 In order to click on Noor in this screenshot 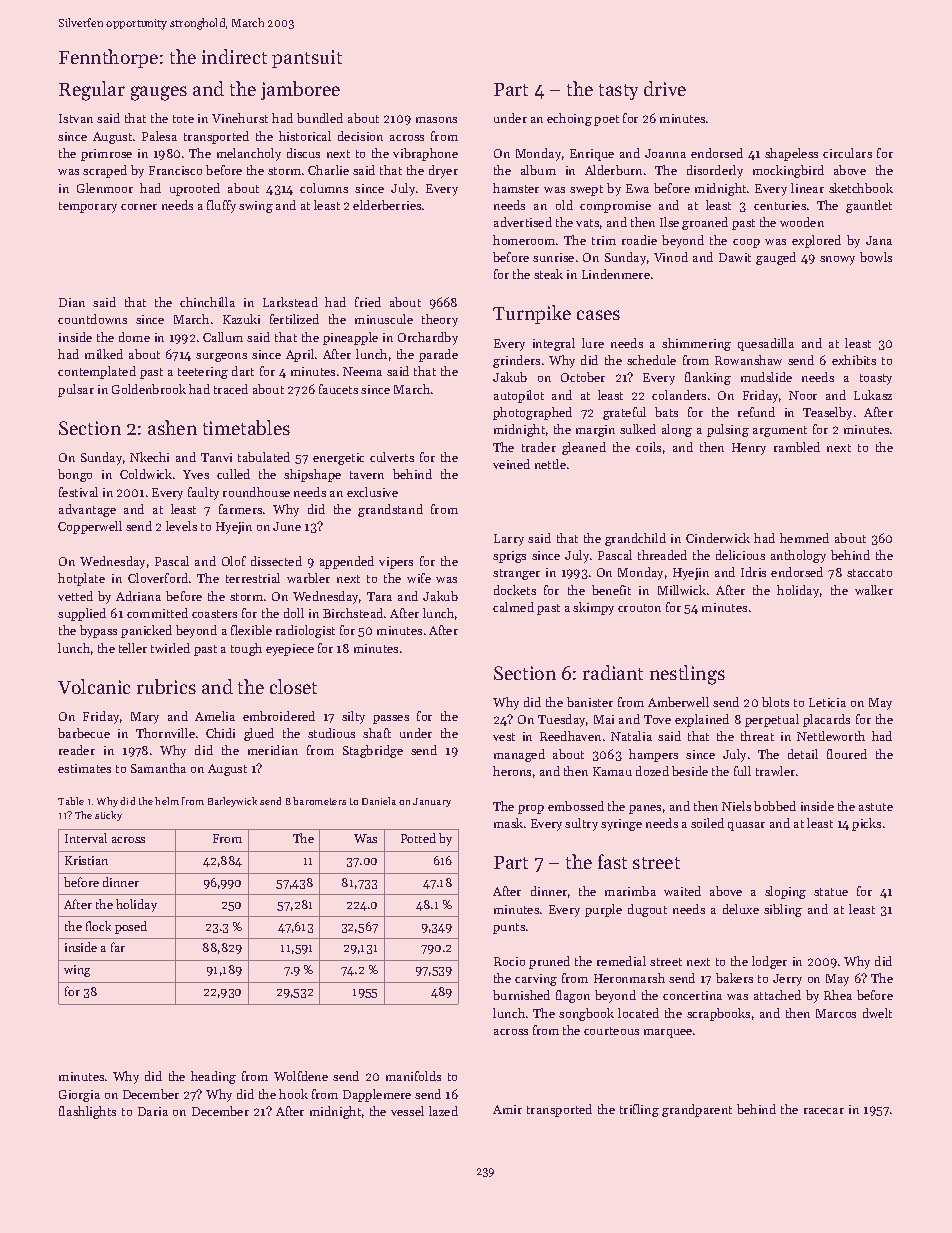, I will do `click(803, 395)`.
